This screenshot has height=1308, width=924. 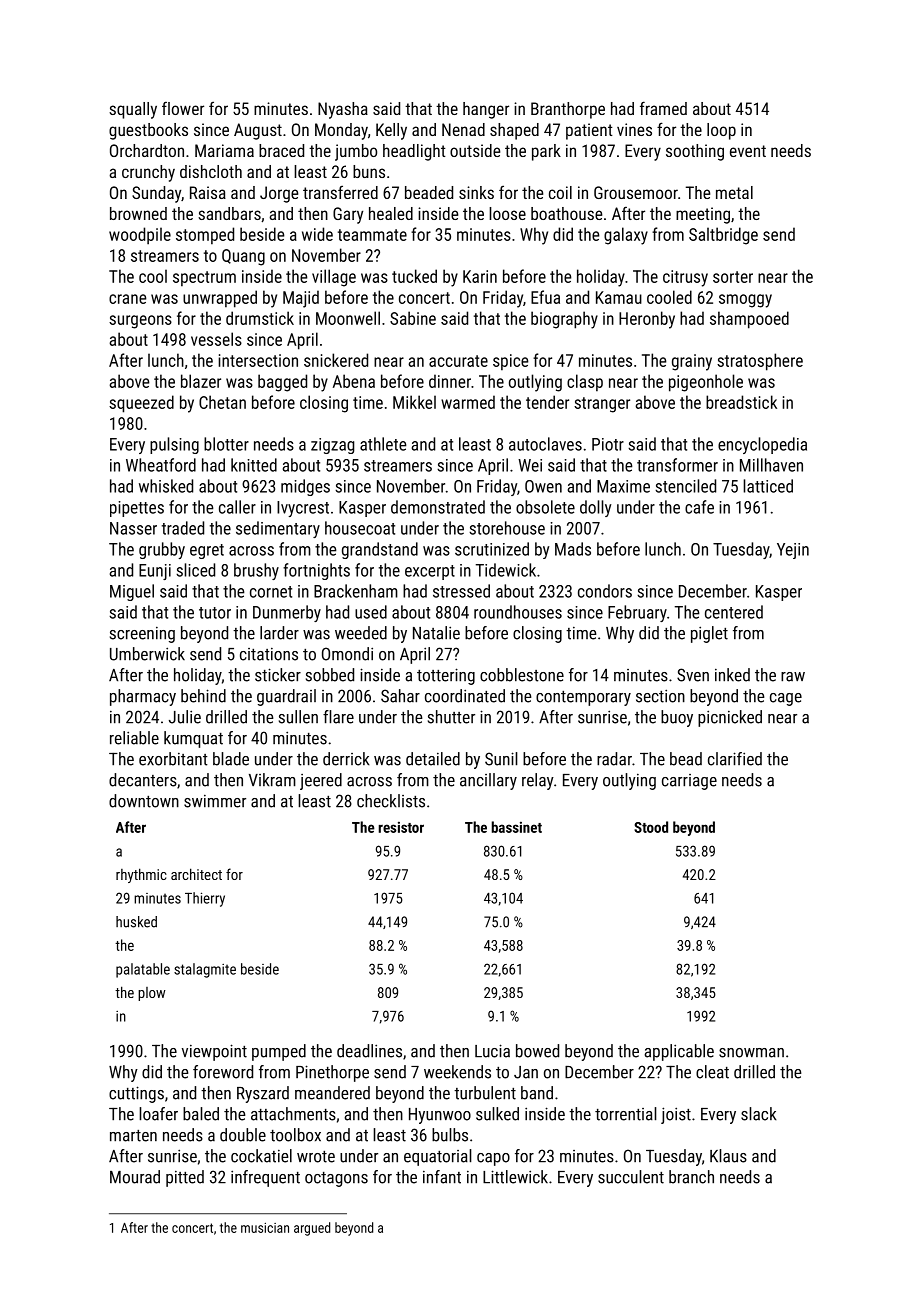 What do you see at coordinates (183, 108) in the screenshot?
I see `flower` at bounding box center [183, 108].
